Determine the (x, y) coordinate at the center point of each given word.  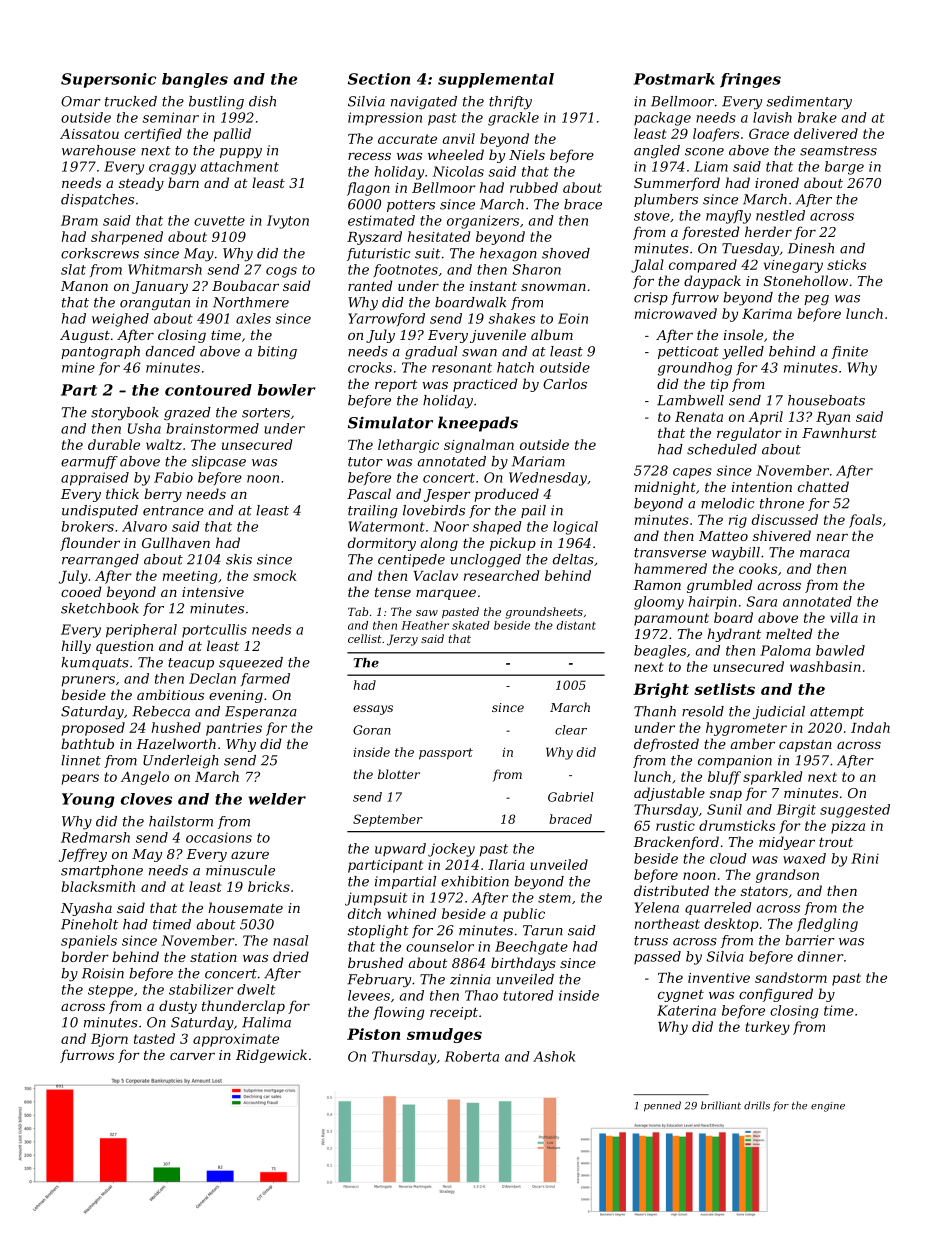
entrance (173, 511)
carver (192, 1056)
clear (571, 730)
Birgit (796, 811)
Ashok (554, 1056)
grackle (513, 119)
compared (703, 266)
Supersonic (108, 80)
